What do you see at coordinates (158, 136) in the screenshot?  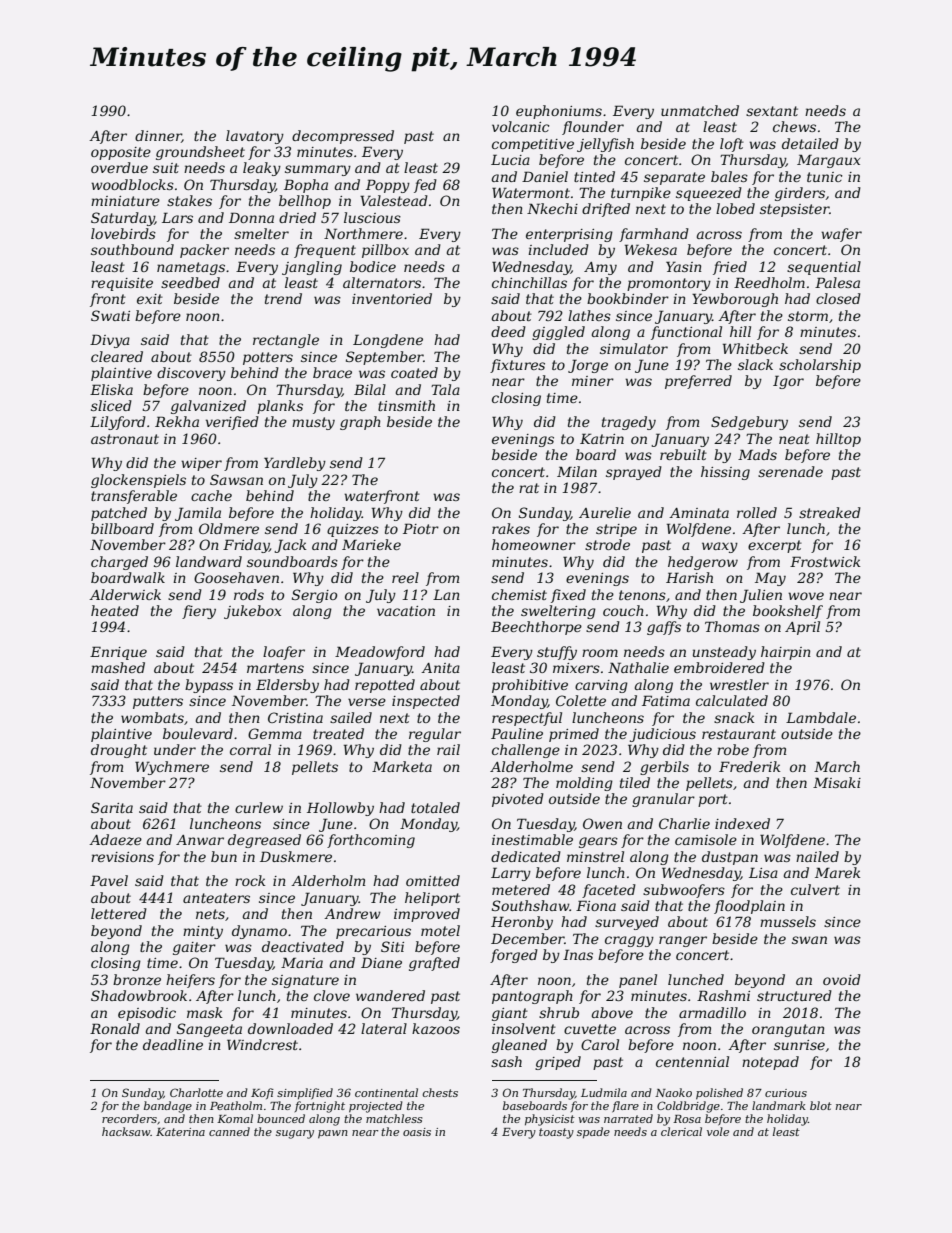 I see `dinner` at bounding box center [158, 136].
